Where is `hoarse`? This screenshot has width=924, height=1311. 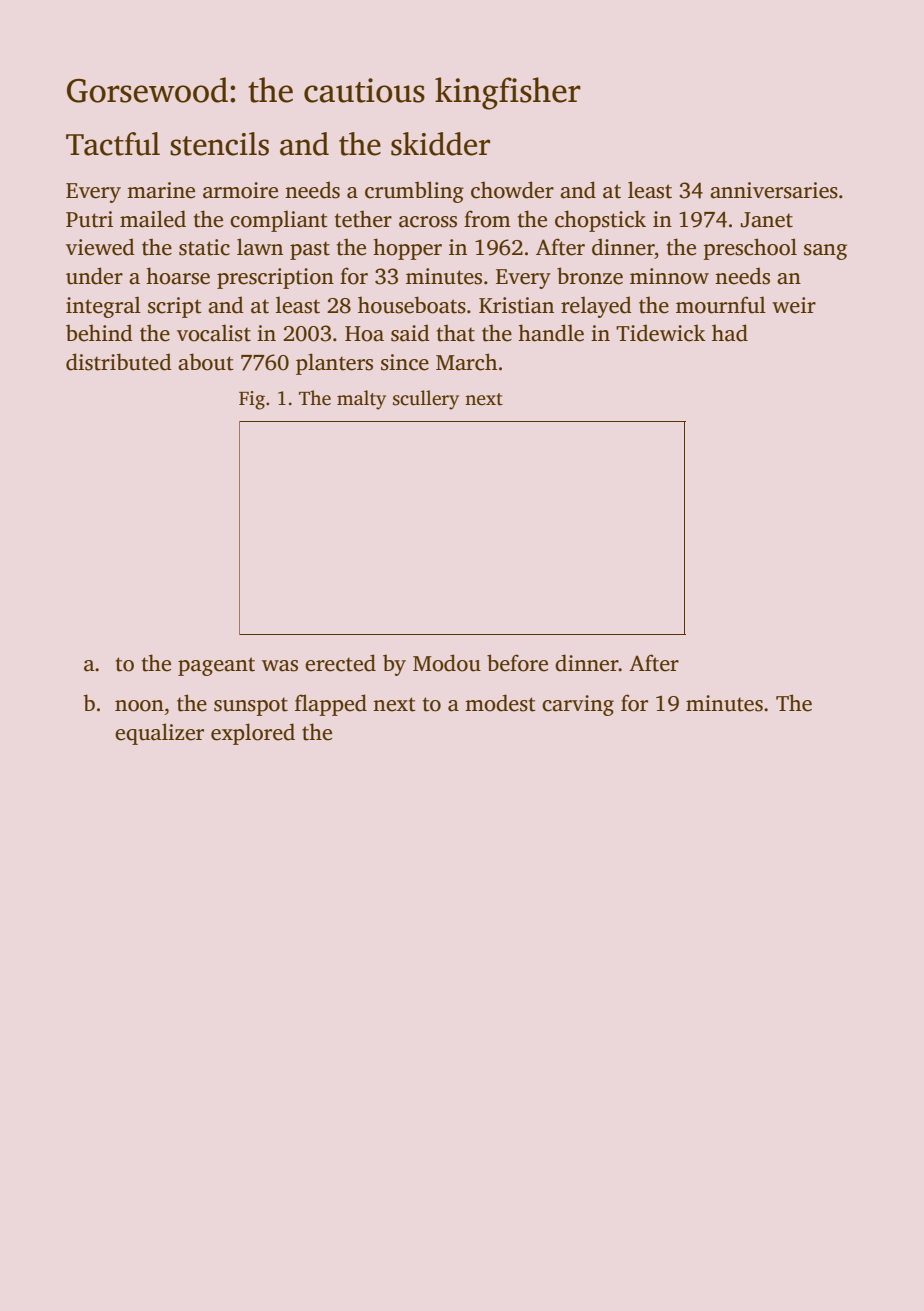
hoarse is located at coordinates (178, 276).
